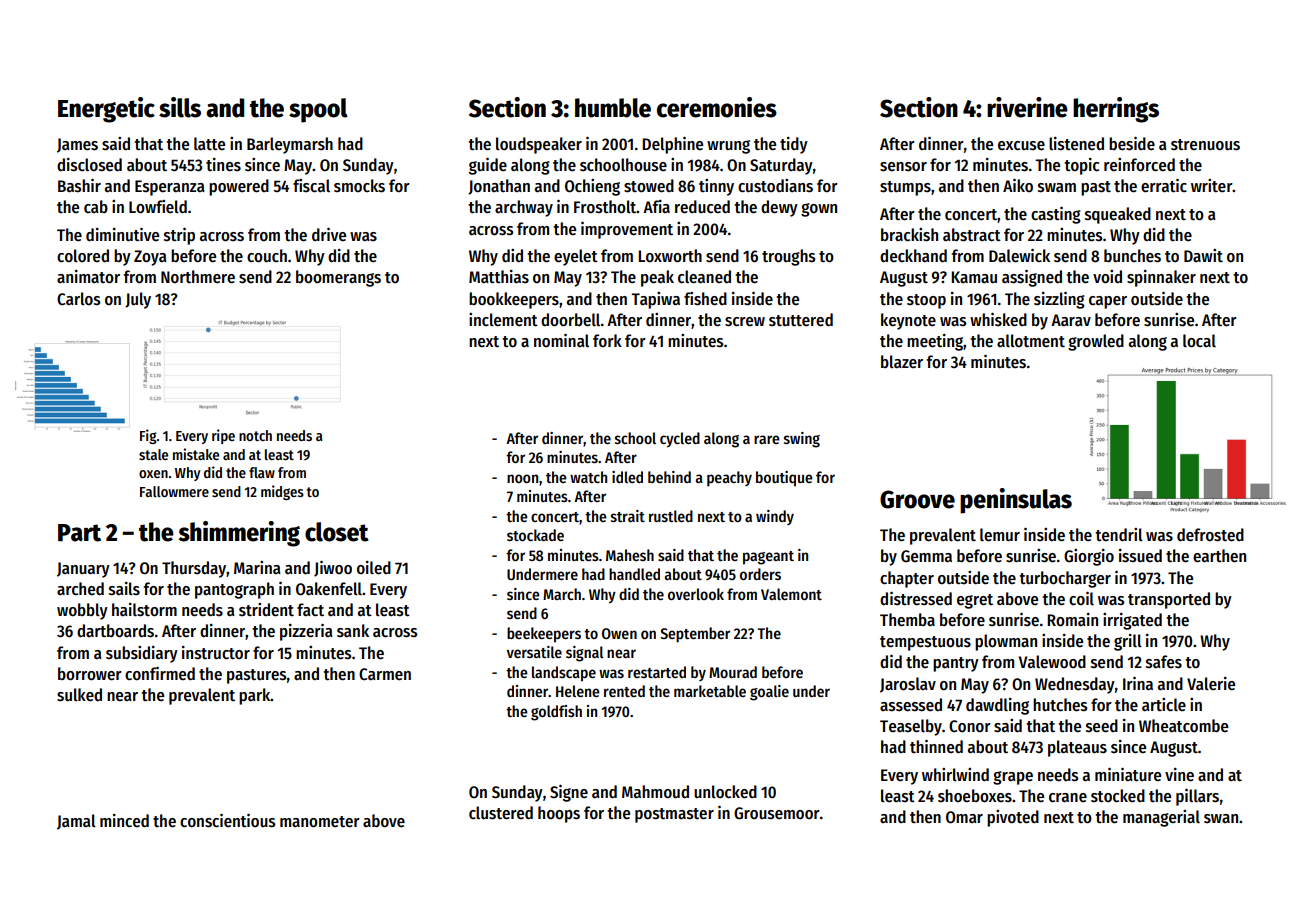 Image resolution: width=1308 pixels, height=924 pixels. What do you see at coordinates (329, 235) in the screenshot?
I see `drive` at bounding box center [329, 235].
